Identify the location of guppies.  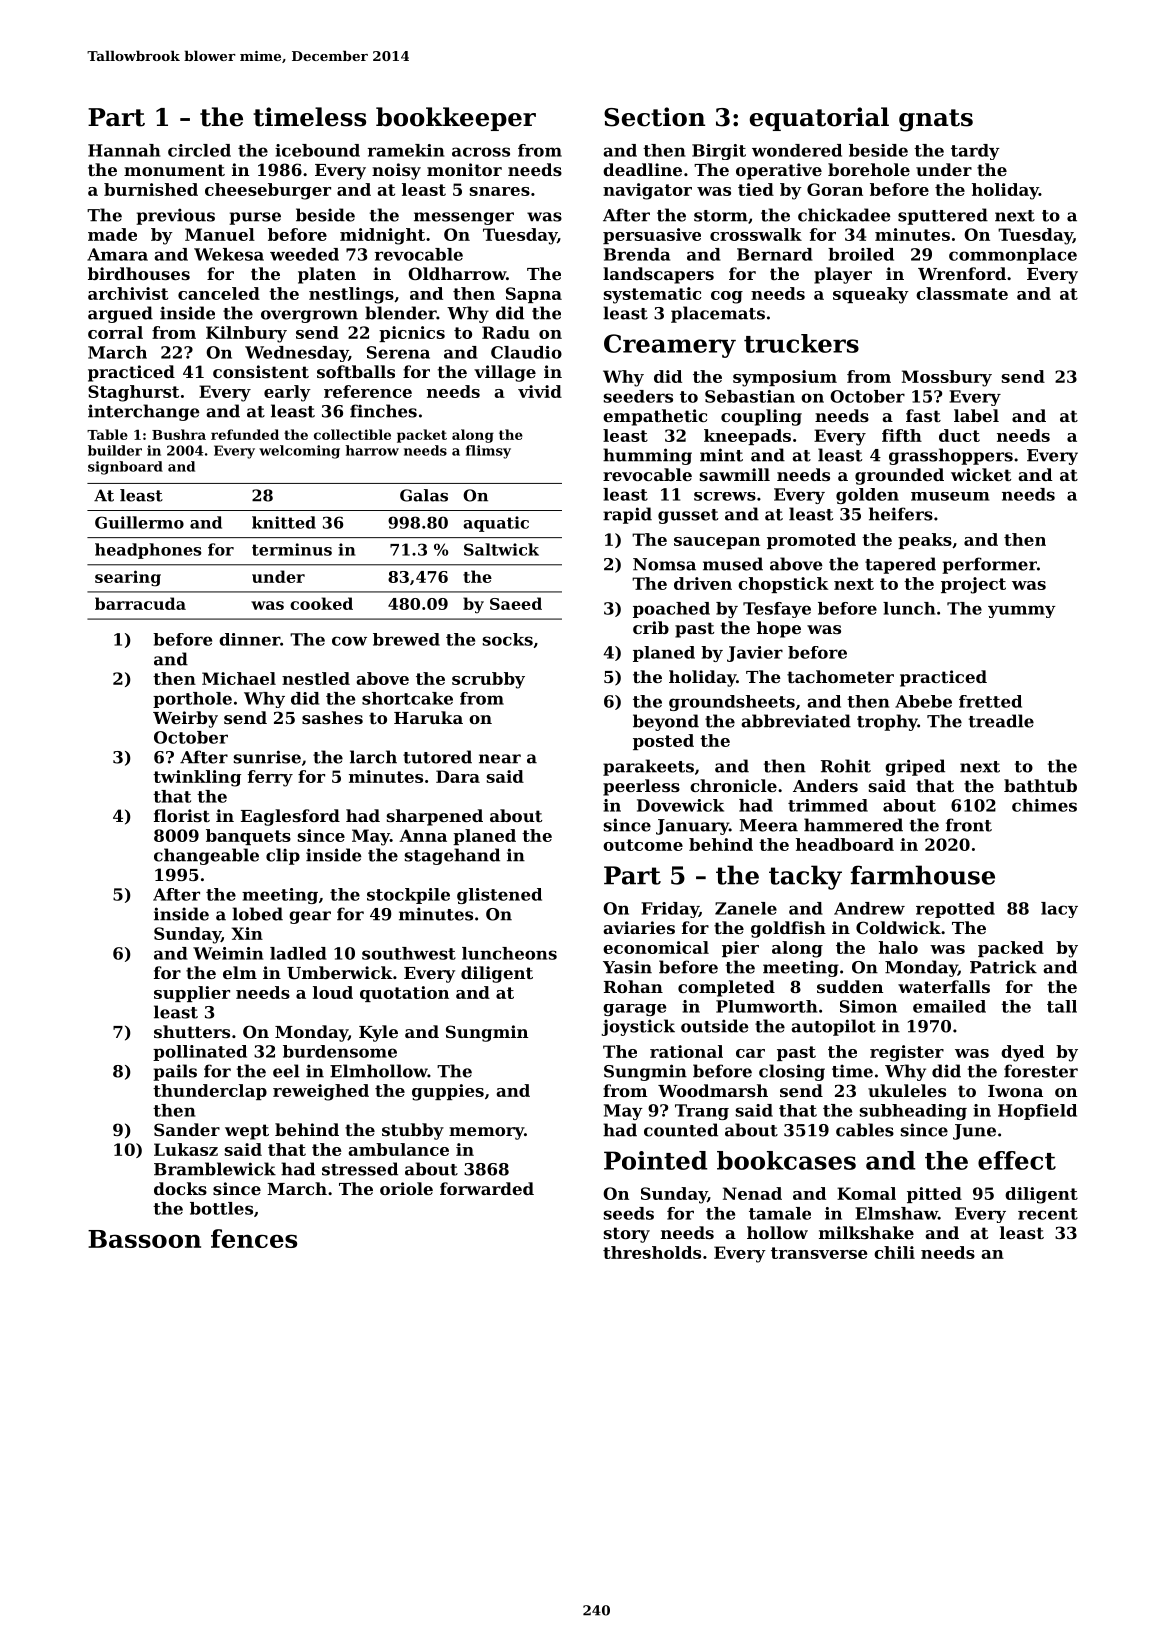
(448, 1092).
